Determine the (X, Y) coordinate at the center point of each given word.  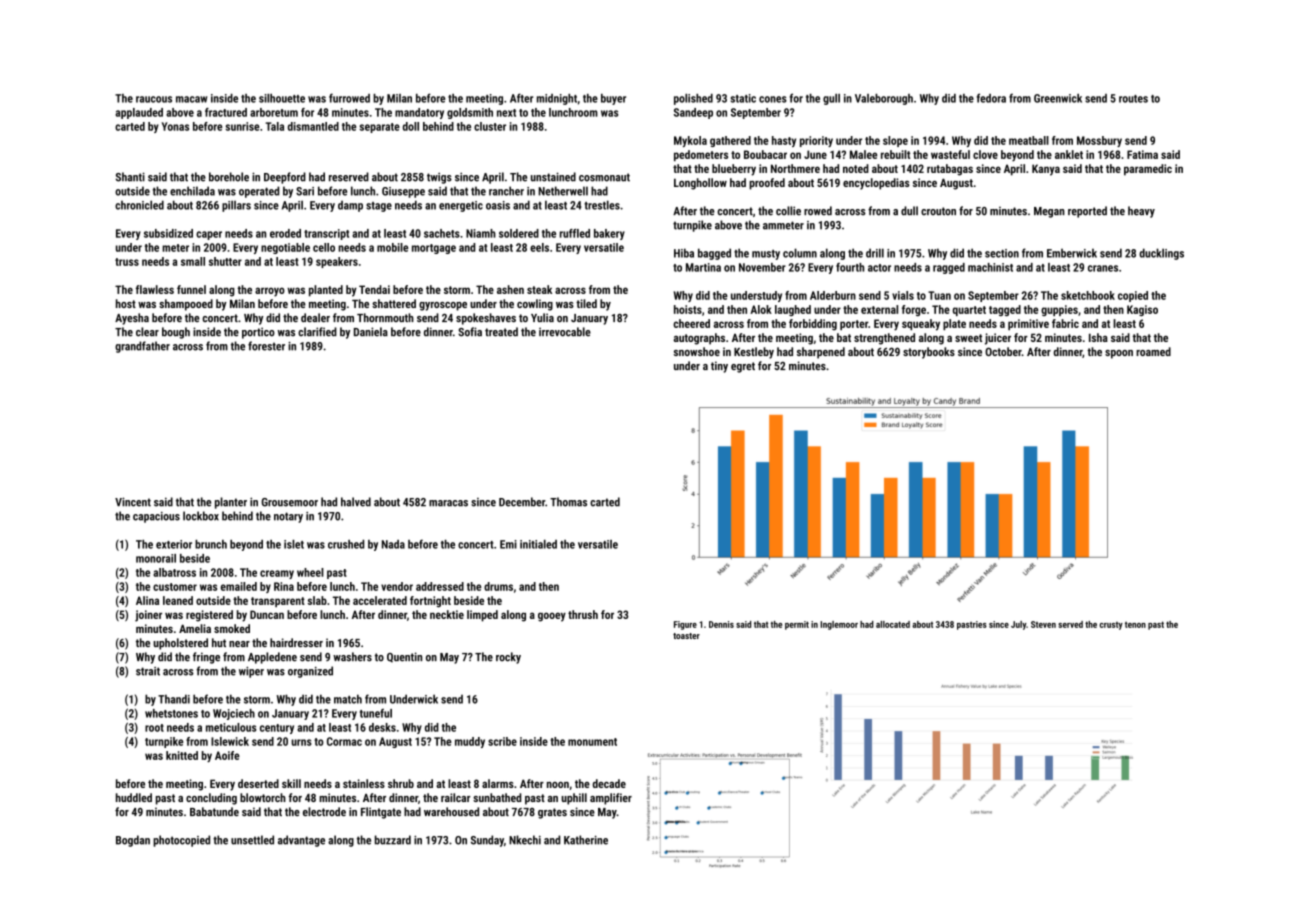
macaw (191, 99)
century (277, 729)
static (743, 98)
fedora (991, 98)
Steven (1043, 624)
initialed (538, 544)
